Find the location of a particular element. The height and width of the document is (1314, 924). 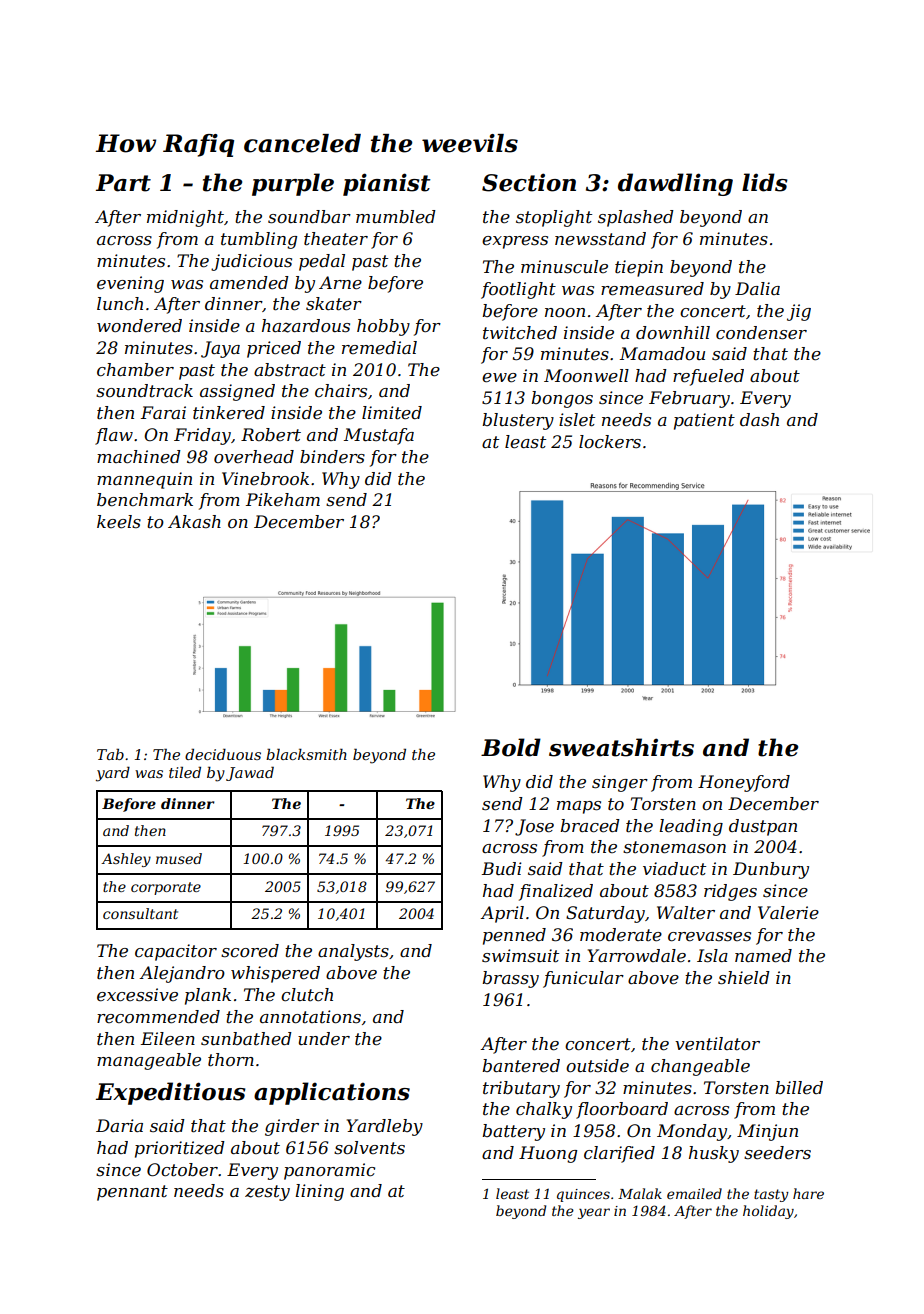

hare is located at coordinates (808, 1193).
